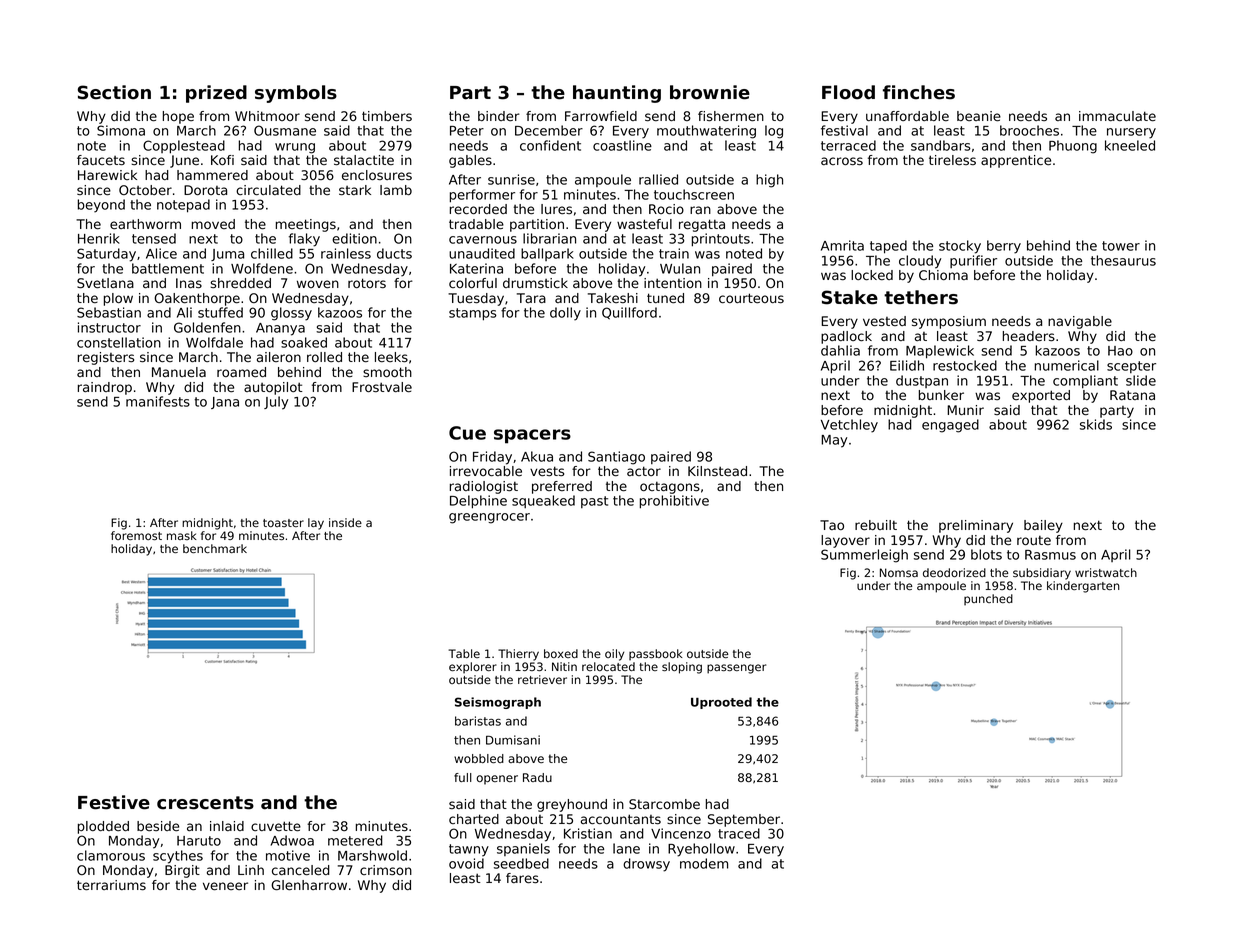  What do you see at coordinates (710, 92) in the image?
I see `brownie` at bounding box center [710, 92].
